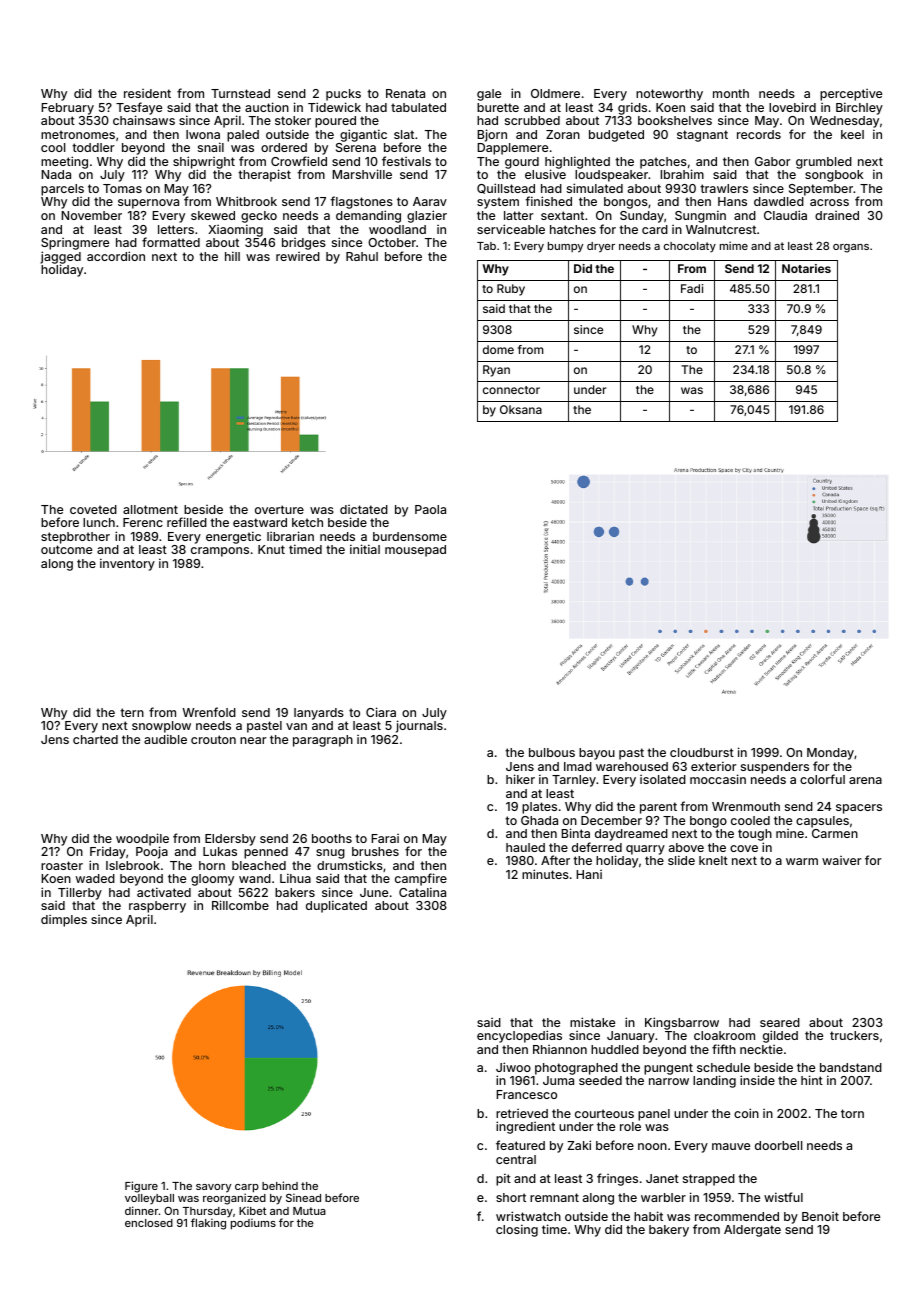 The height and width of the screenshot is (1308, 924). What do you see at coordinates (780, 1022) in the screenshot?
I see `seared` at bounding box center [780, 1022].
